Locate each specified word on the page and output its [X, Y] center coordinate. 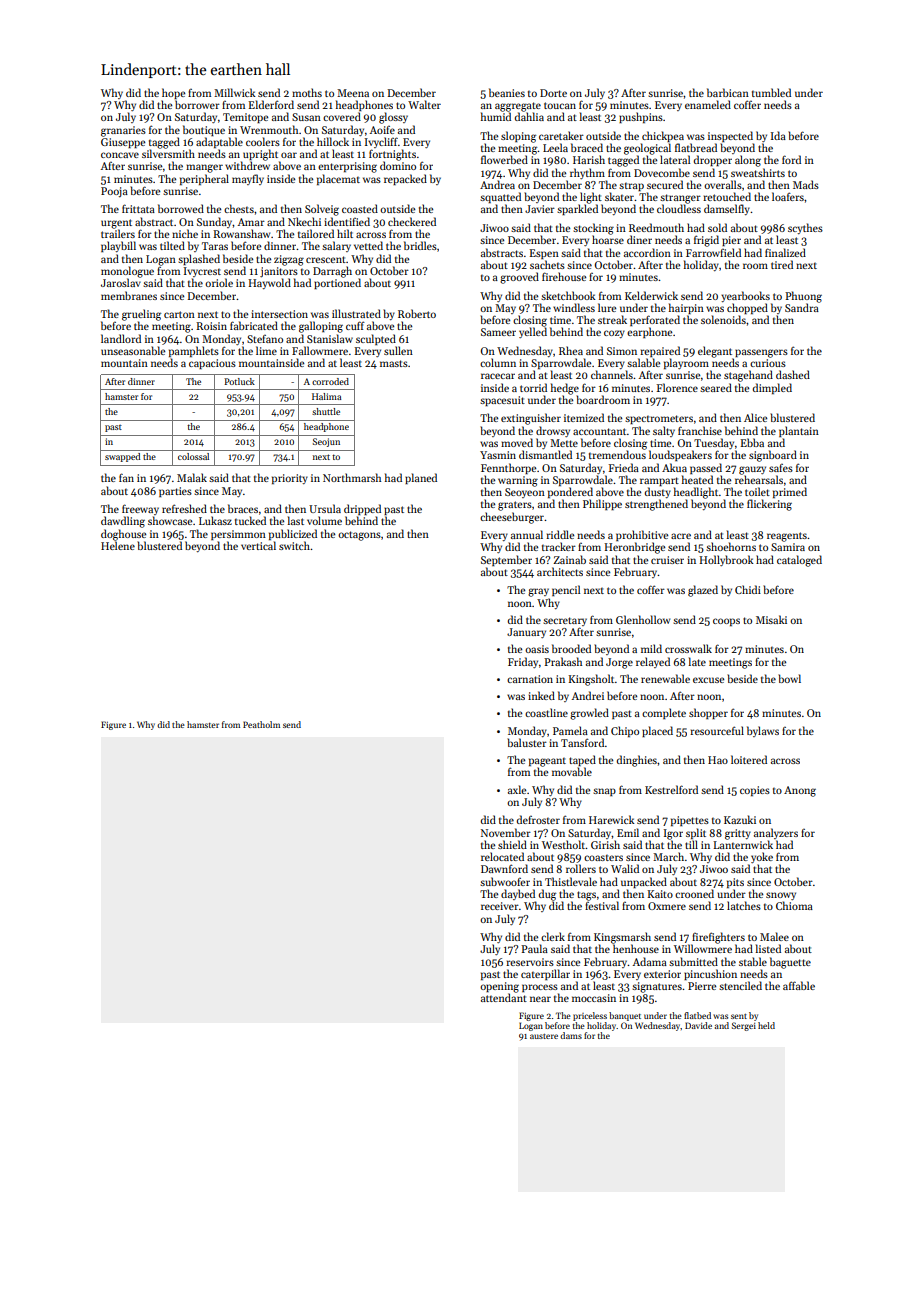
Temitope [245, 118]
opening [499, 987]
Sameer [498, 332]
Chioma [794, 905]
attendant [504, 997]
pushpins [641, 117]
